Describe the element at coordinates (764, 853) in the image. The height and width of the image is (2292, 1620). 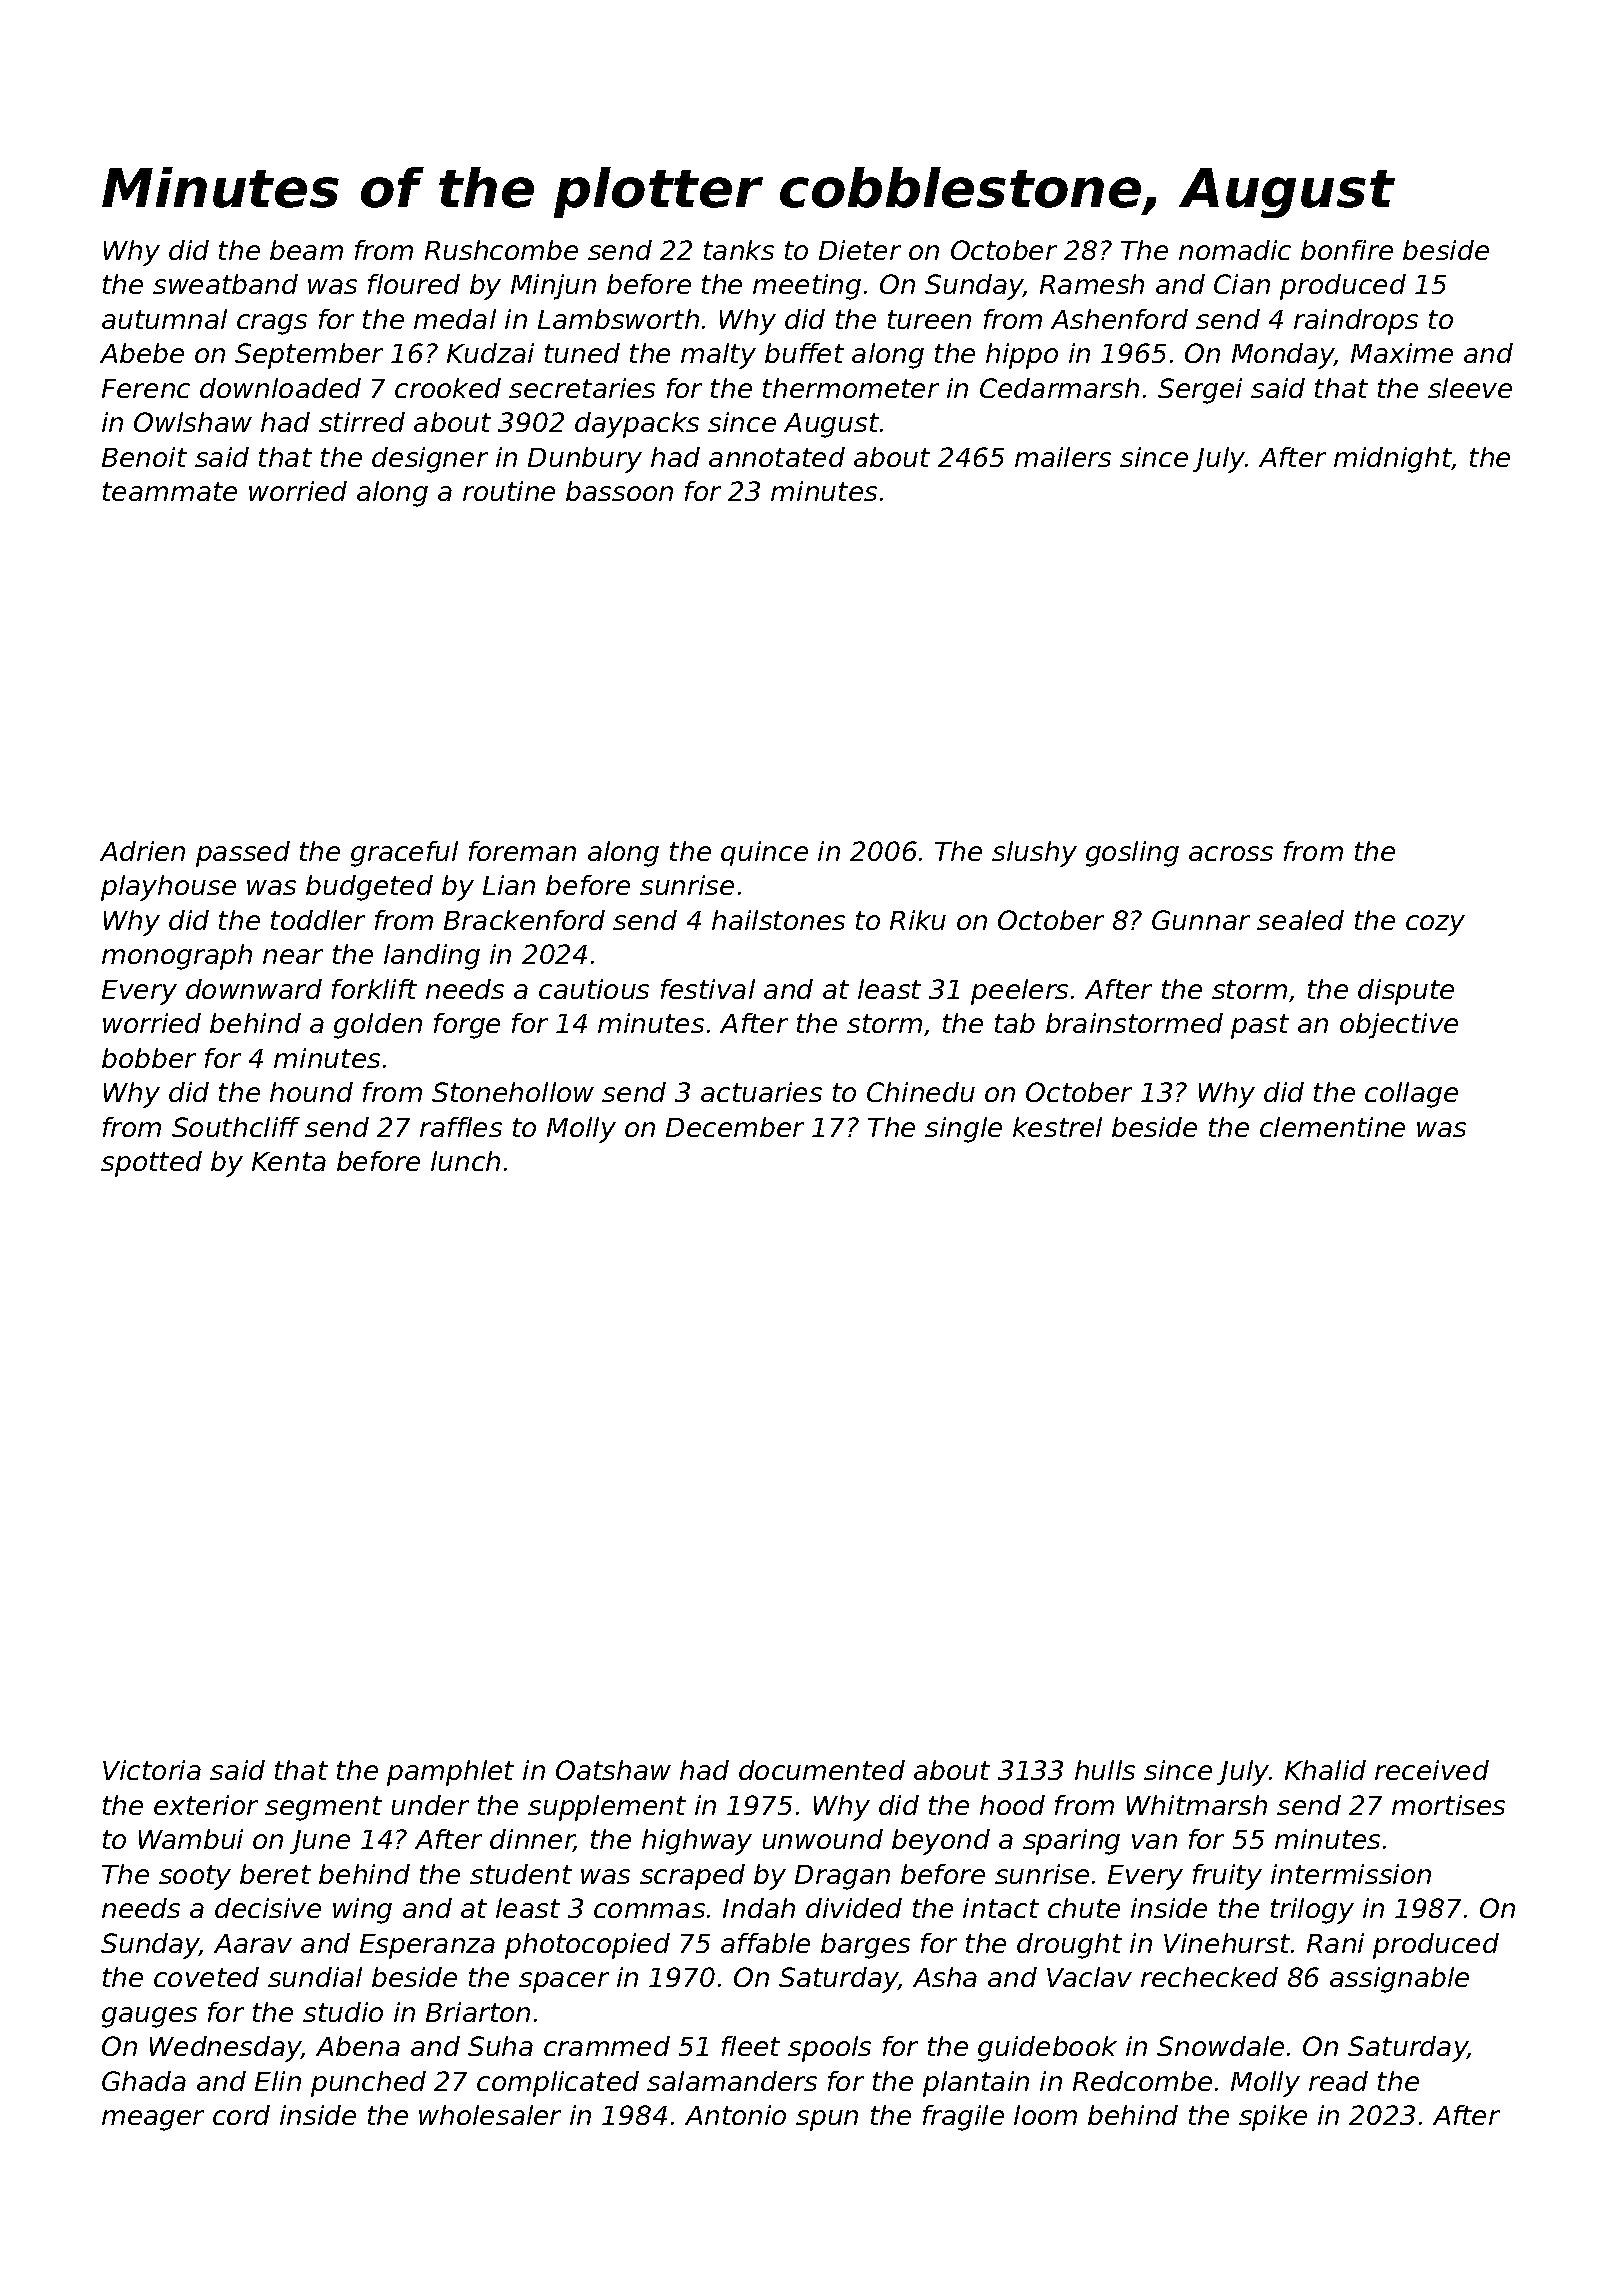
I see `quince` at that location.
